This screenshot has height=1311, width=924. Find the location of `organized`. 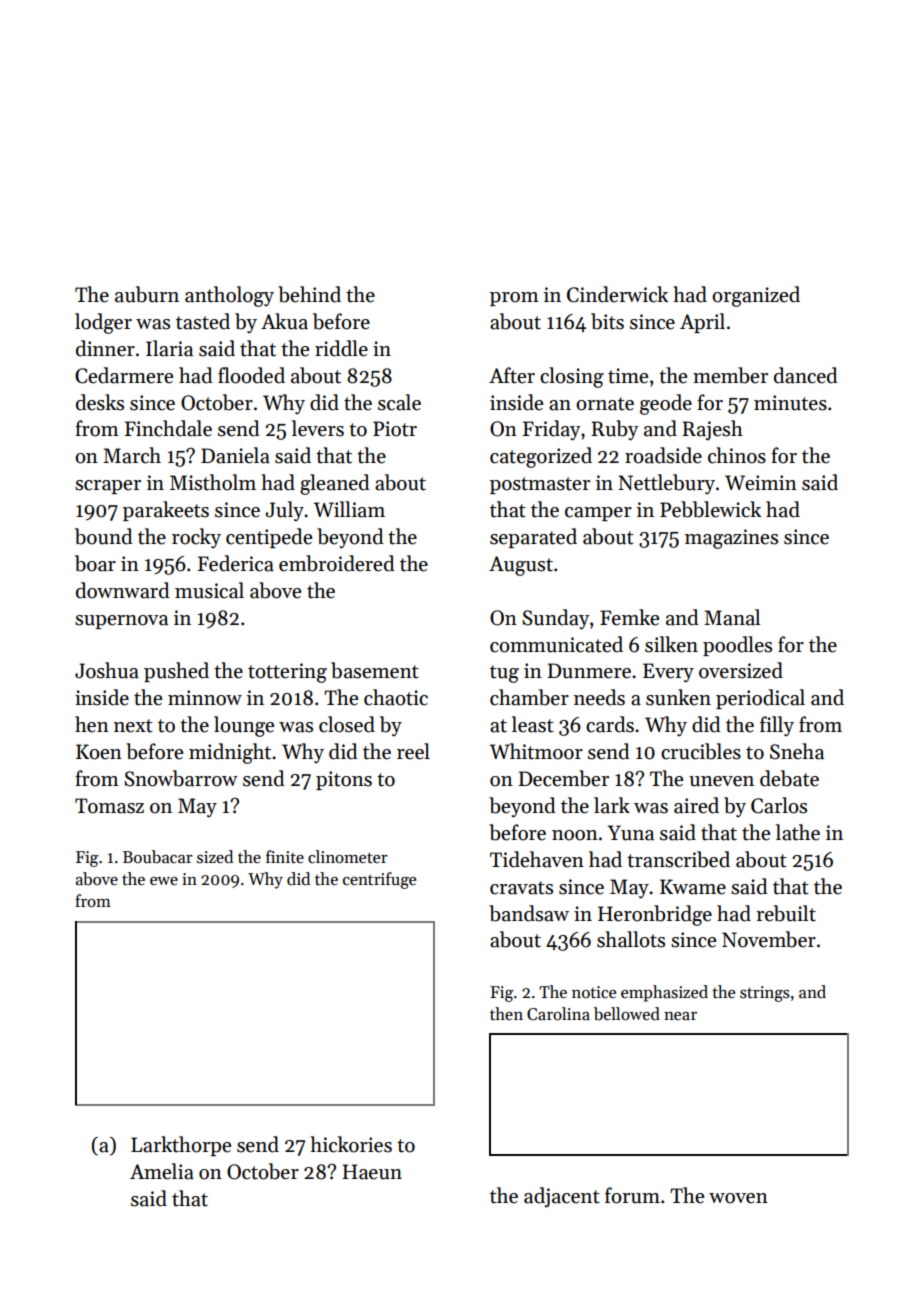

organized is located at coordinates (756, 296).
